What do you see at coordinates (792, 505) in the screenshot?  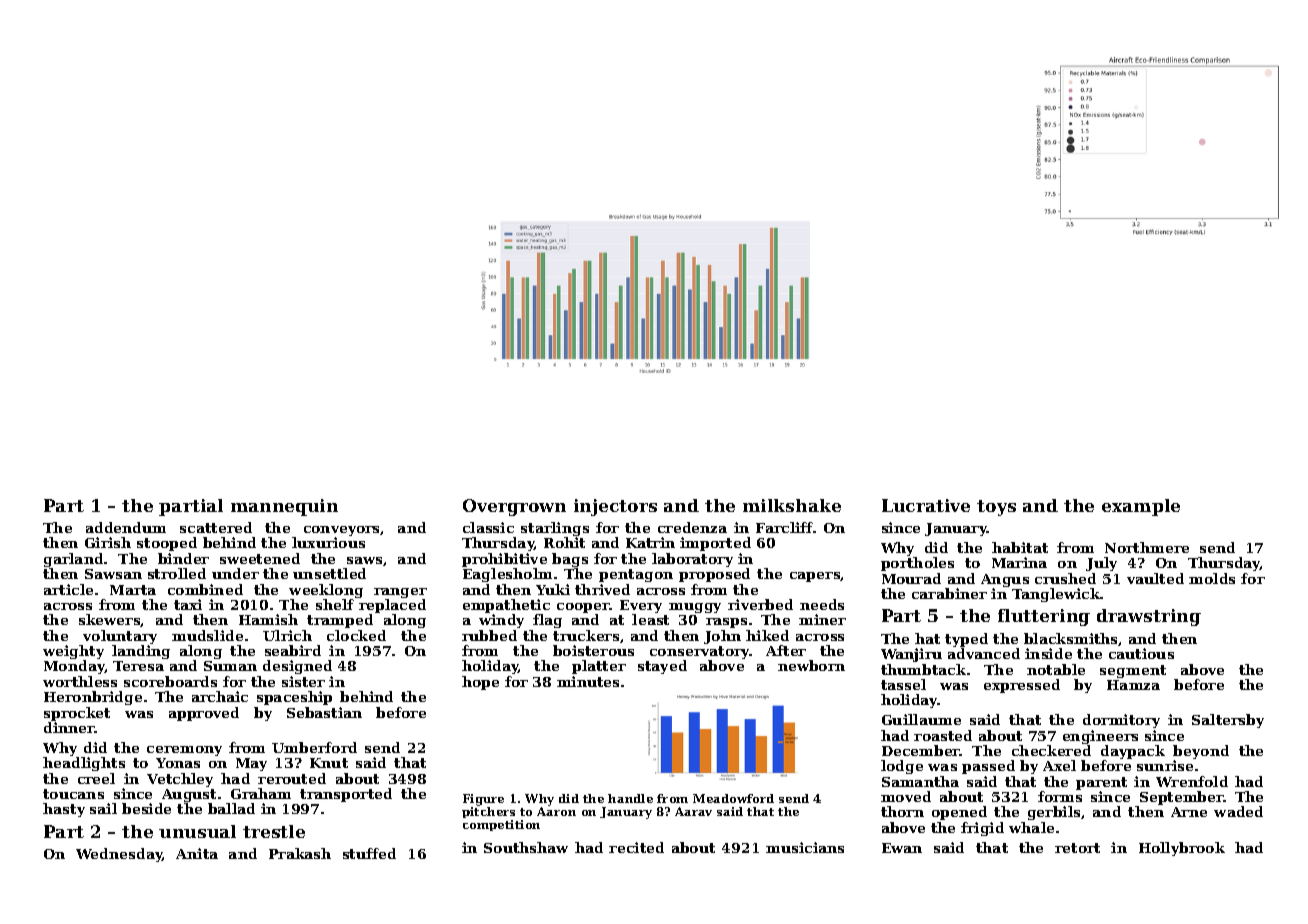 I see `milkshake` at bounding box center [792, 505].
